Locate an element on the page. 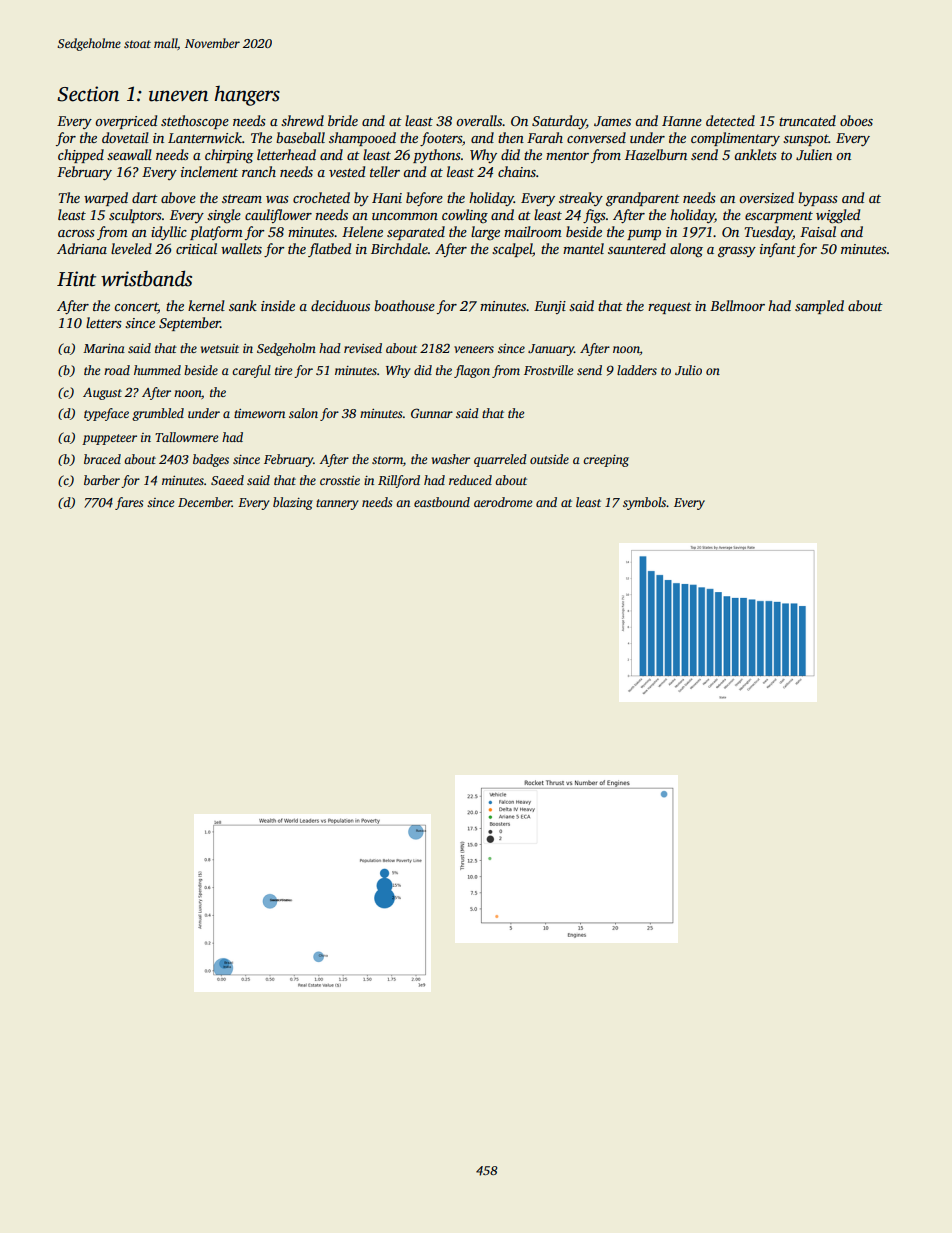 The width and height of the image is (952, 1233). inside is located at coordinates (278, 305).
